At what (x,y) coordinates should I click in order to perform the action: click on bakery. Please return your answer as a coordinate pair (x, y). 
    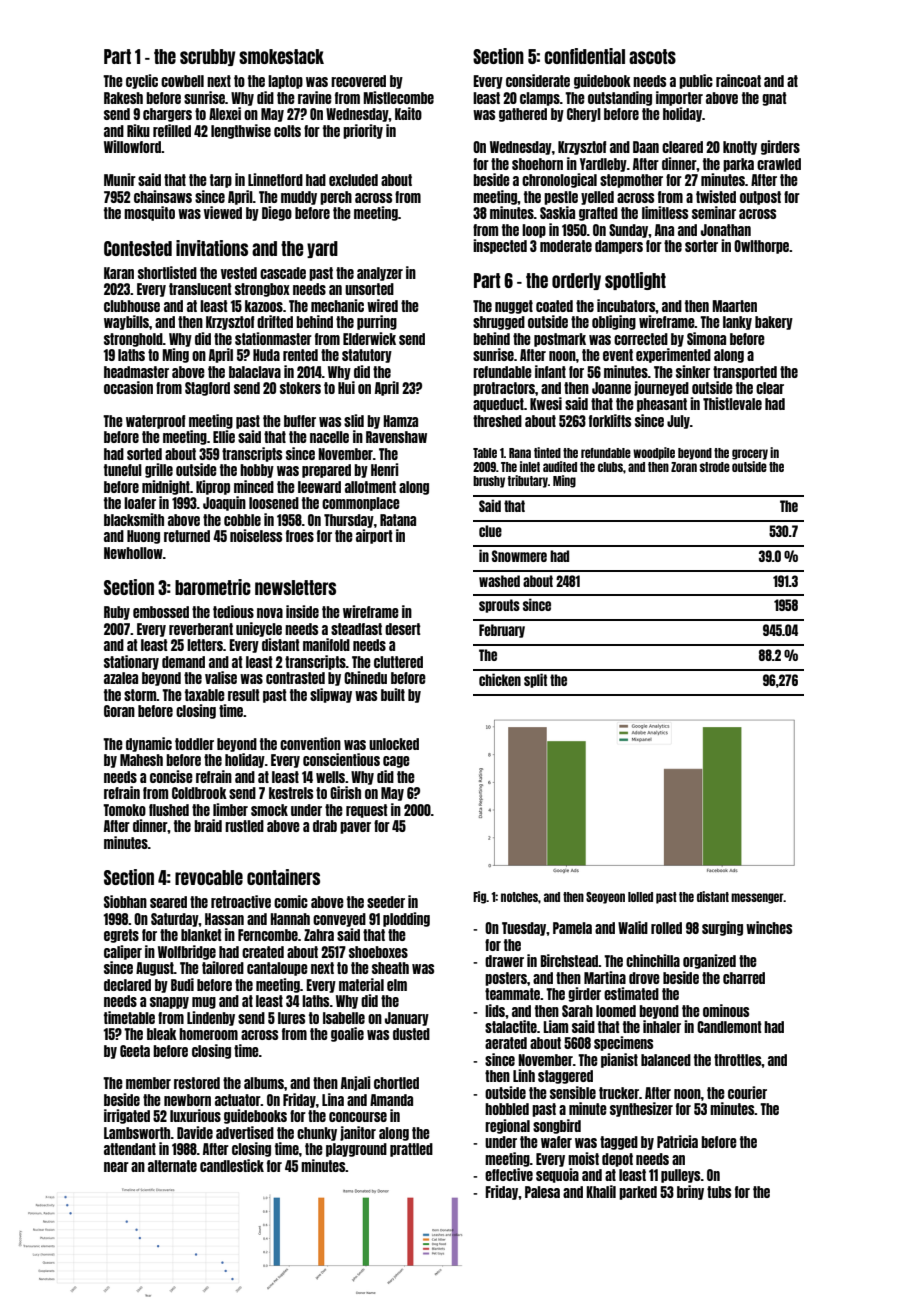
    Looking at the image, I should click on (774, 323).
